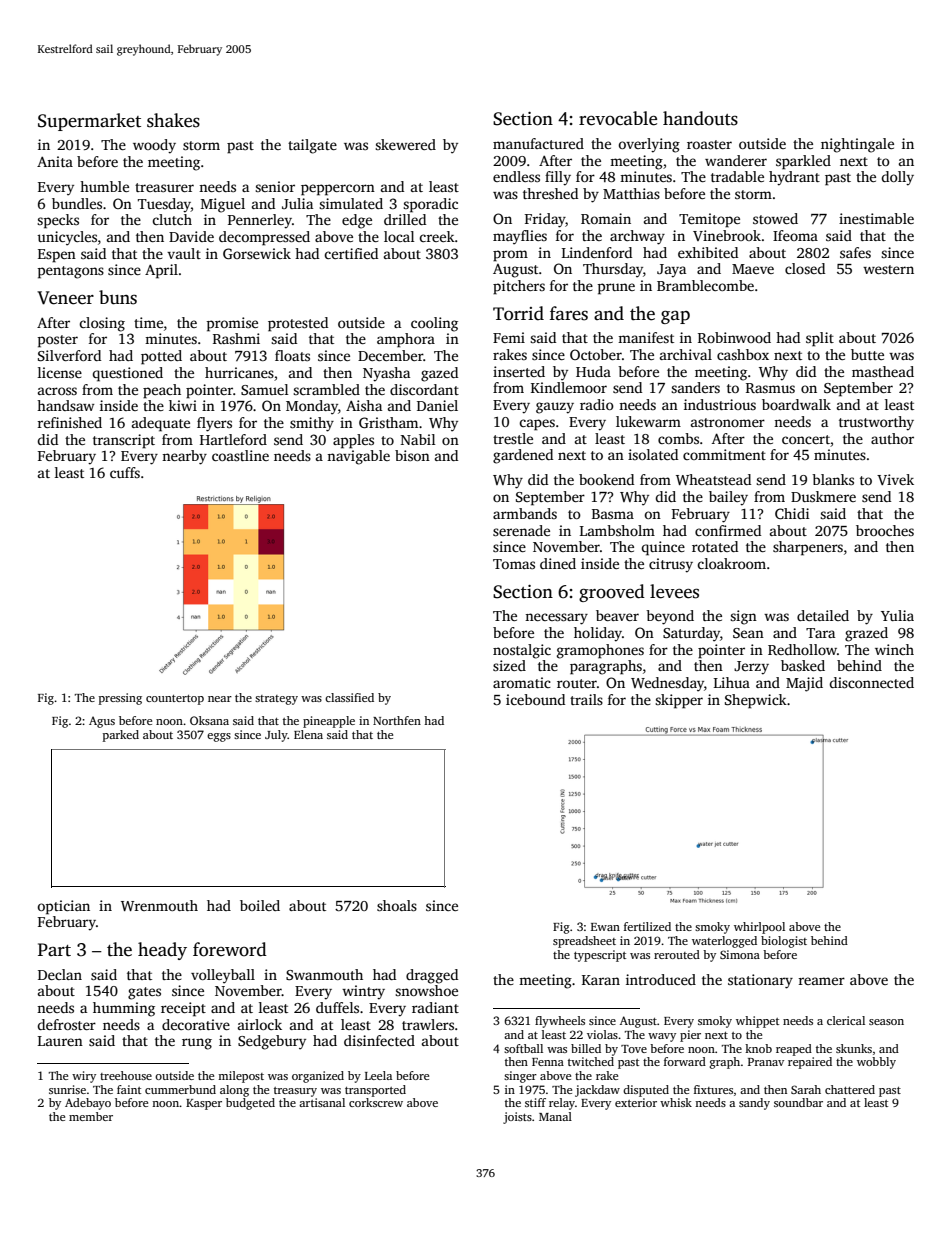 This screenshot has width=952, height=1233. I want to click on pentagons, so click(71, 272).
